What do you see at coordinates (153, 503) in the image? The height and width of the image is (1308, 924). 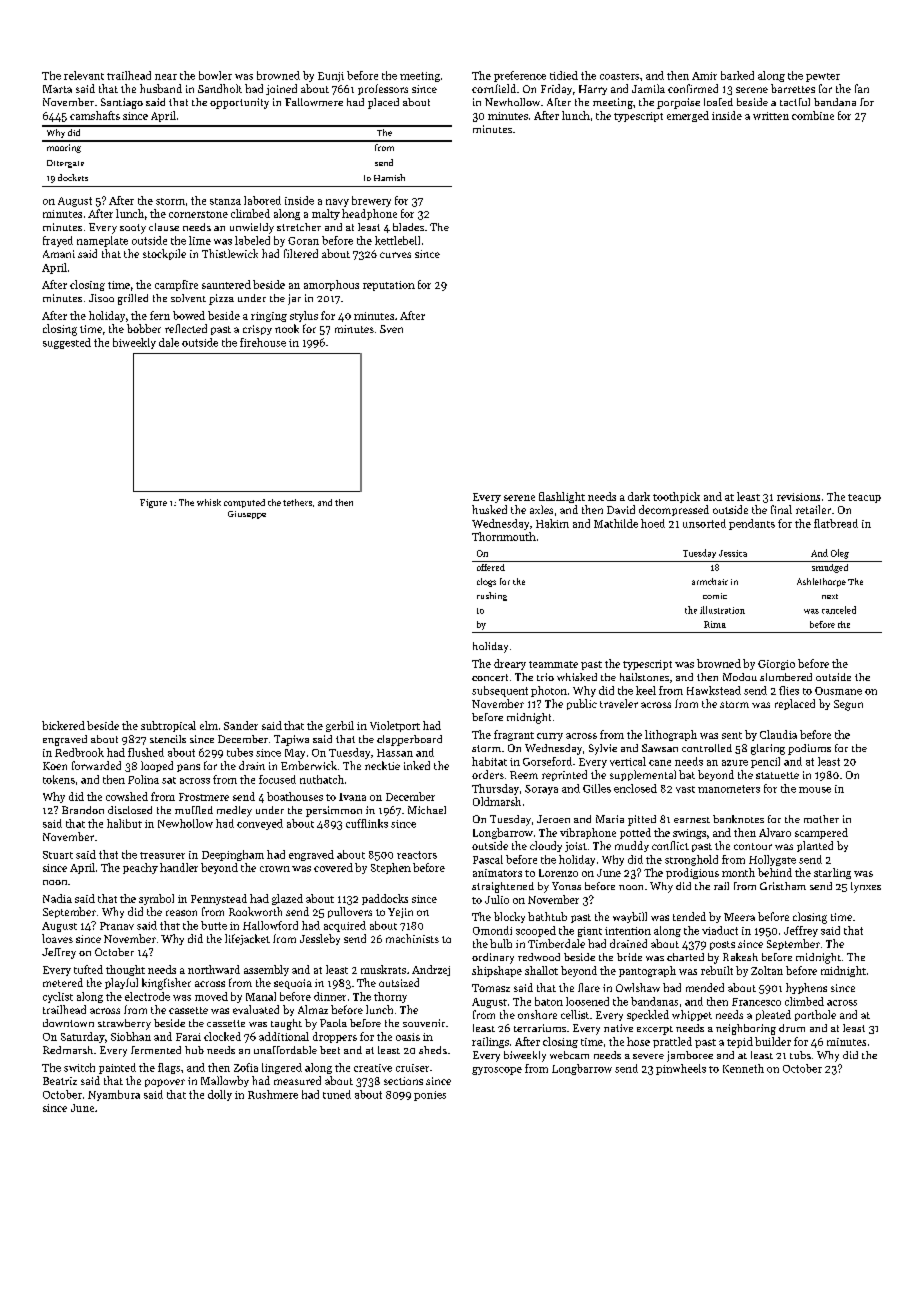 I see `Figure` at bounding box center [153, 503].
